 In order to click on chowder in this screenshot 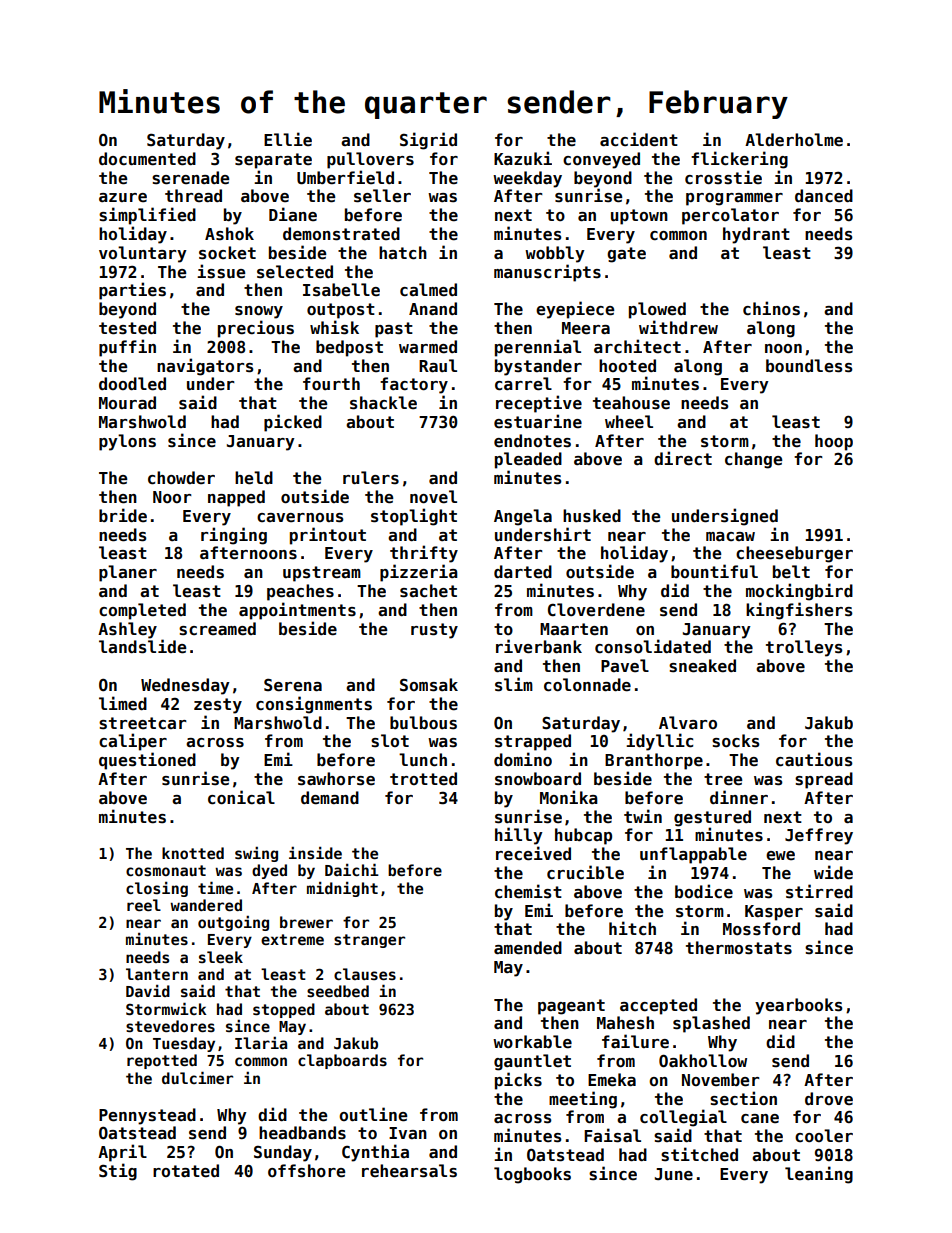, I will do `click(181, 478)`.
